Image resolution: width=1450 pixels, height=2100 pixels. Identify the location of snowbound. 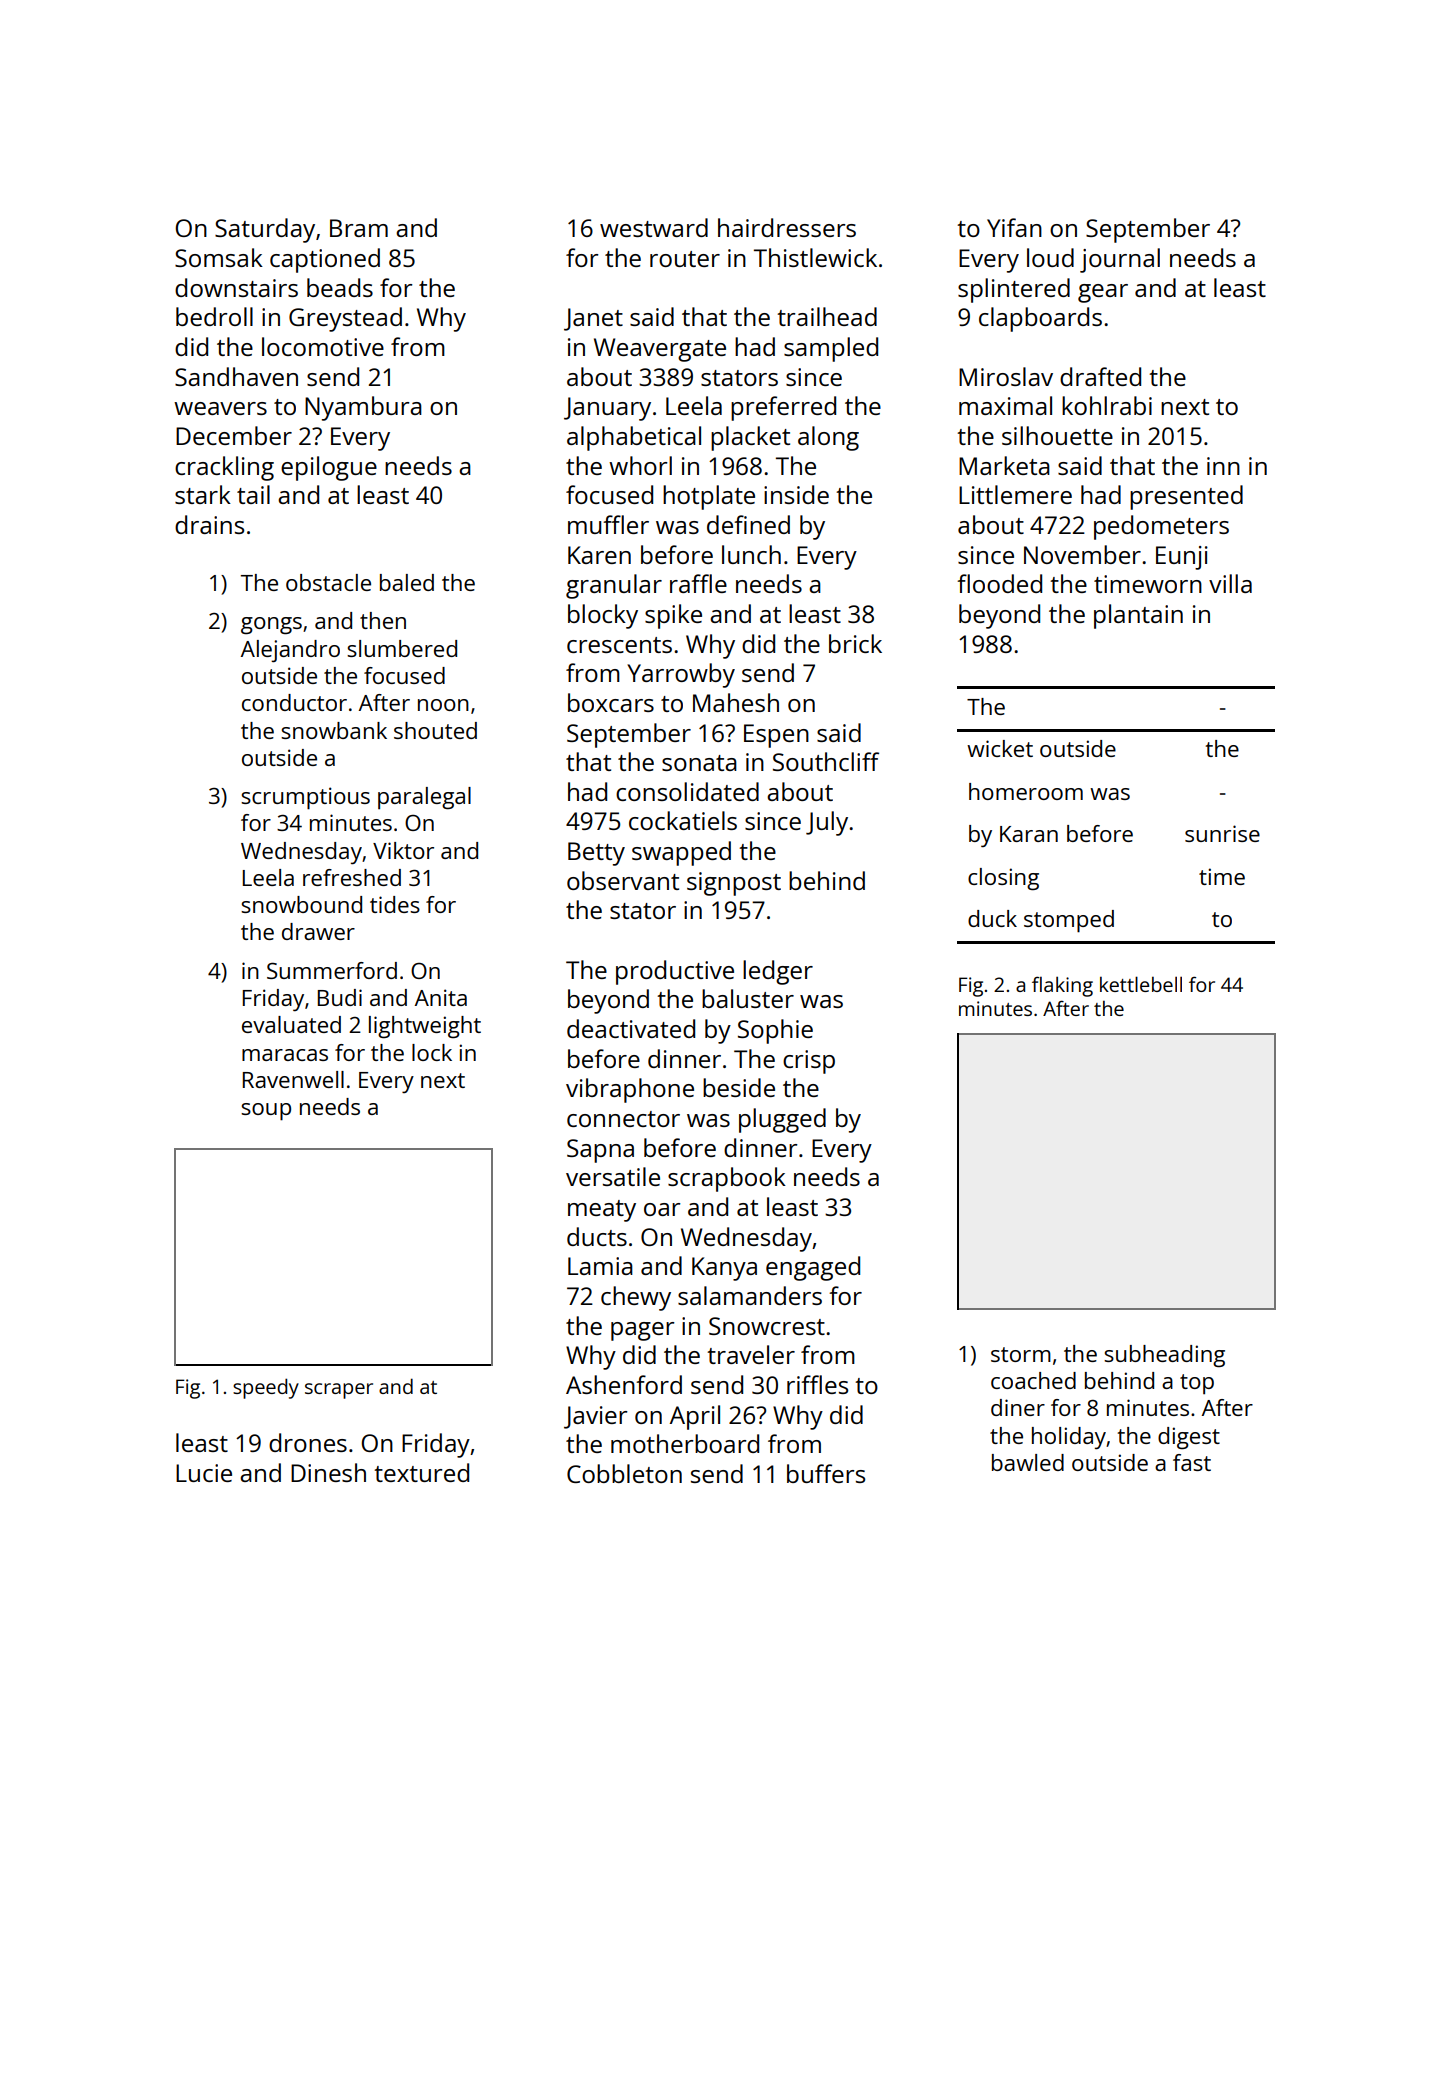
(301, 904).
